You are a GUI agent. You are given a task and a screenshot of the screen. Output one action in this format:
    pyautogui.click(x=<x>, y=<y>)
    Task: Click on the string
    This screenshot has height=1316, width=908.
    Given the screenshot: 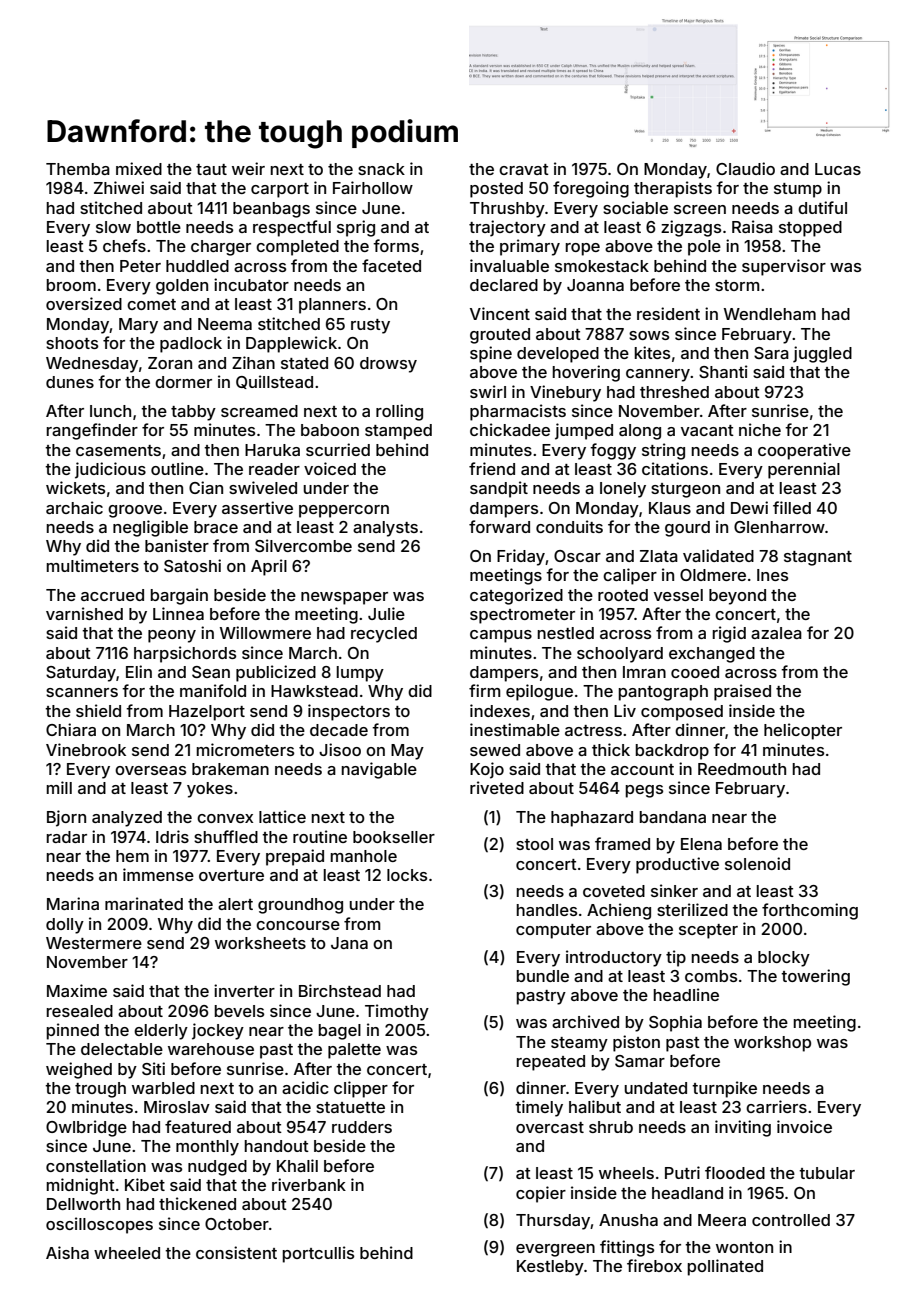 What is the action you would take?
    pyautogui.click(x=663, y=451)
